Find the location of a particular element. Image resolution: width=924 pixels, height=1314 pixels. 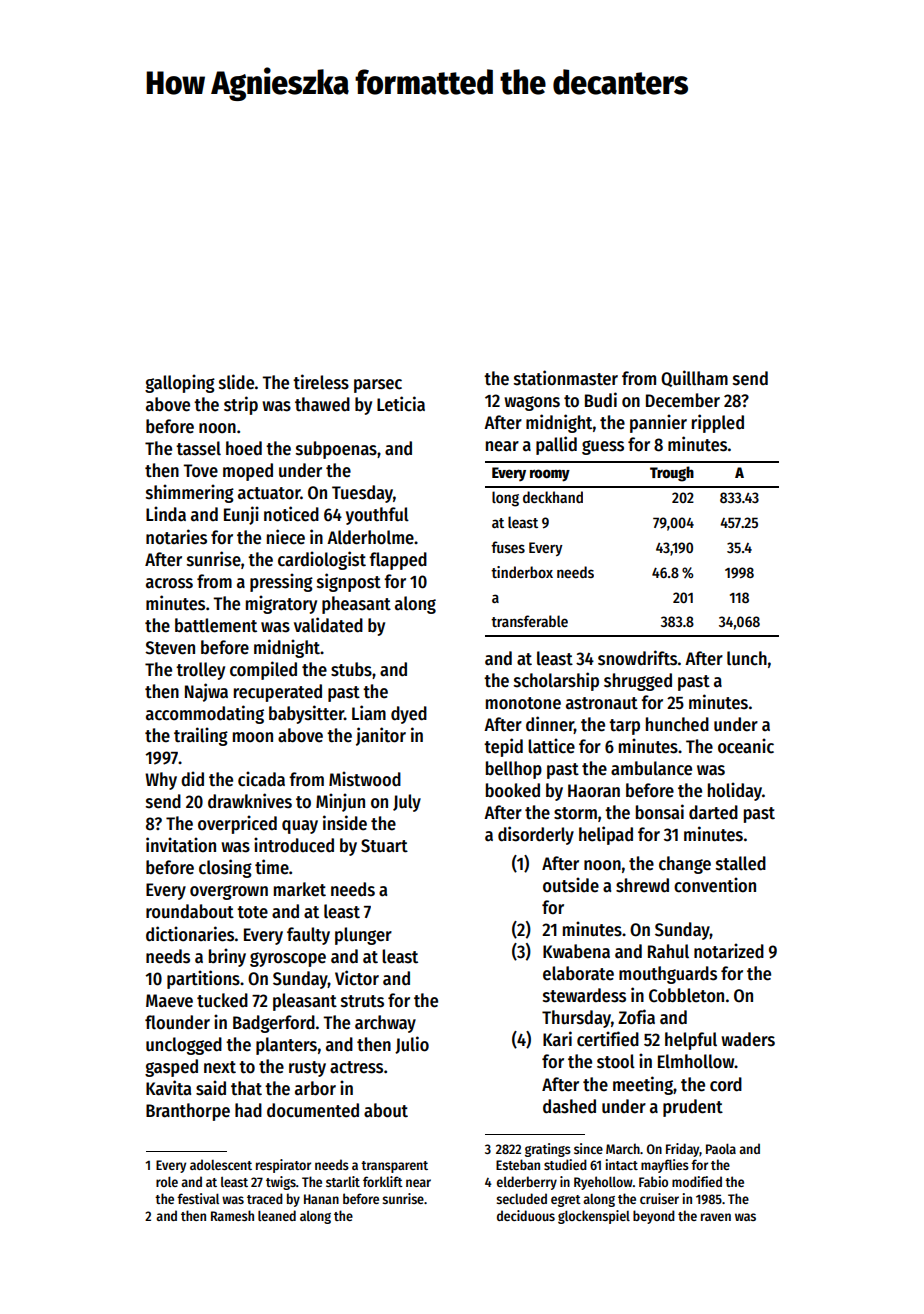

strip is located at coordinates (241, 405).
